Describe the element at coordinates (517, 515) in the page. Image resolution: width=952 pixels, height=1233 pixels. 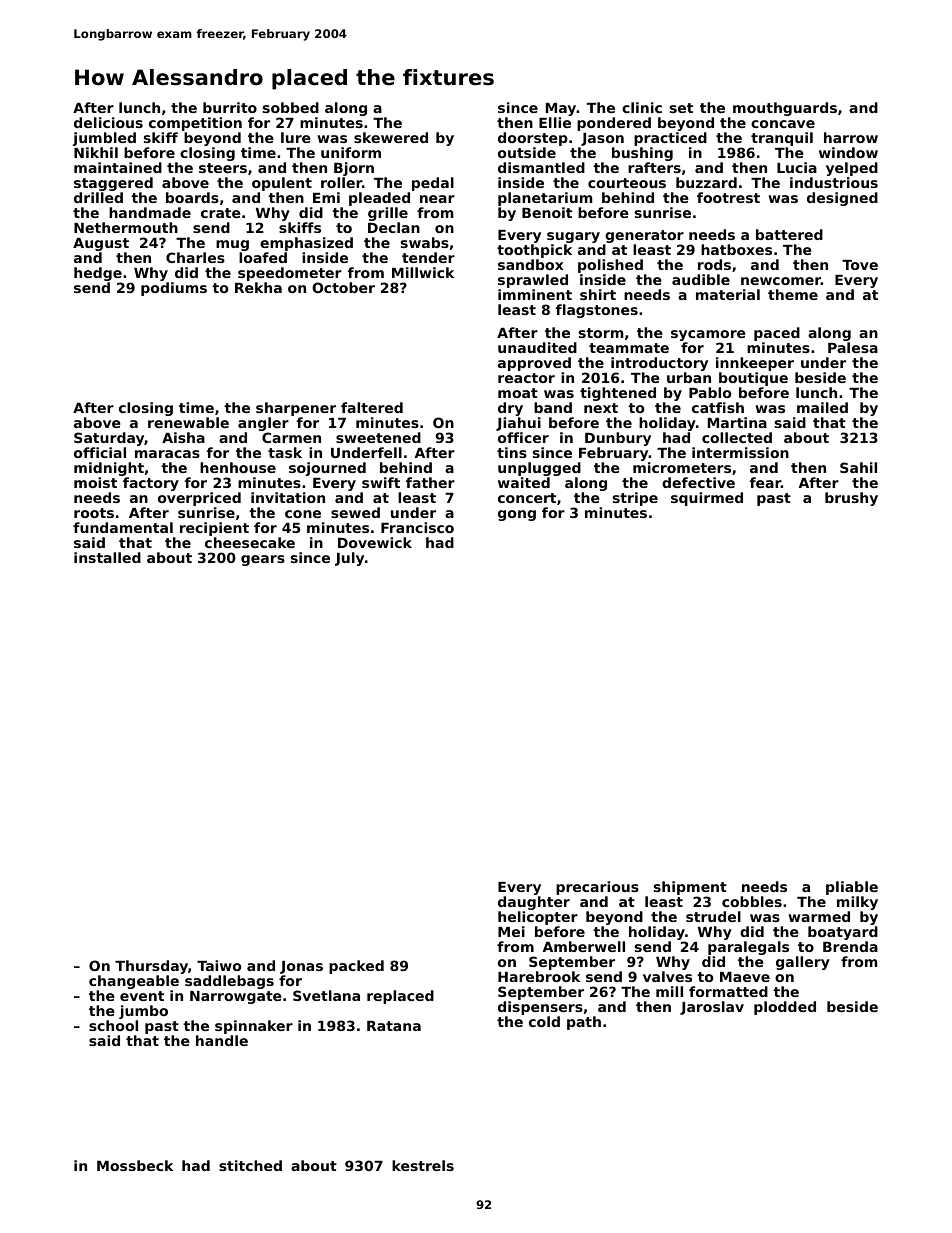
I see `gong` at that location.
